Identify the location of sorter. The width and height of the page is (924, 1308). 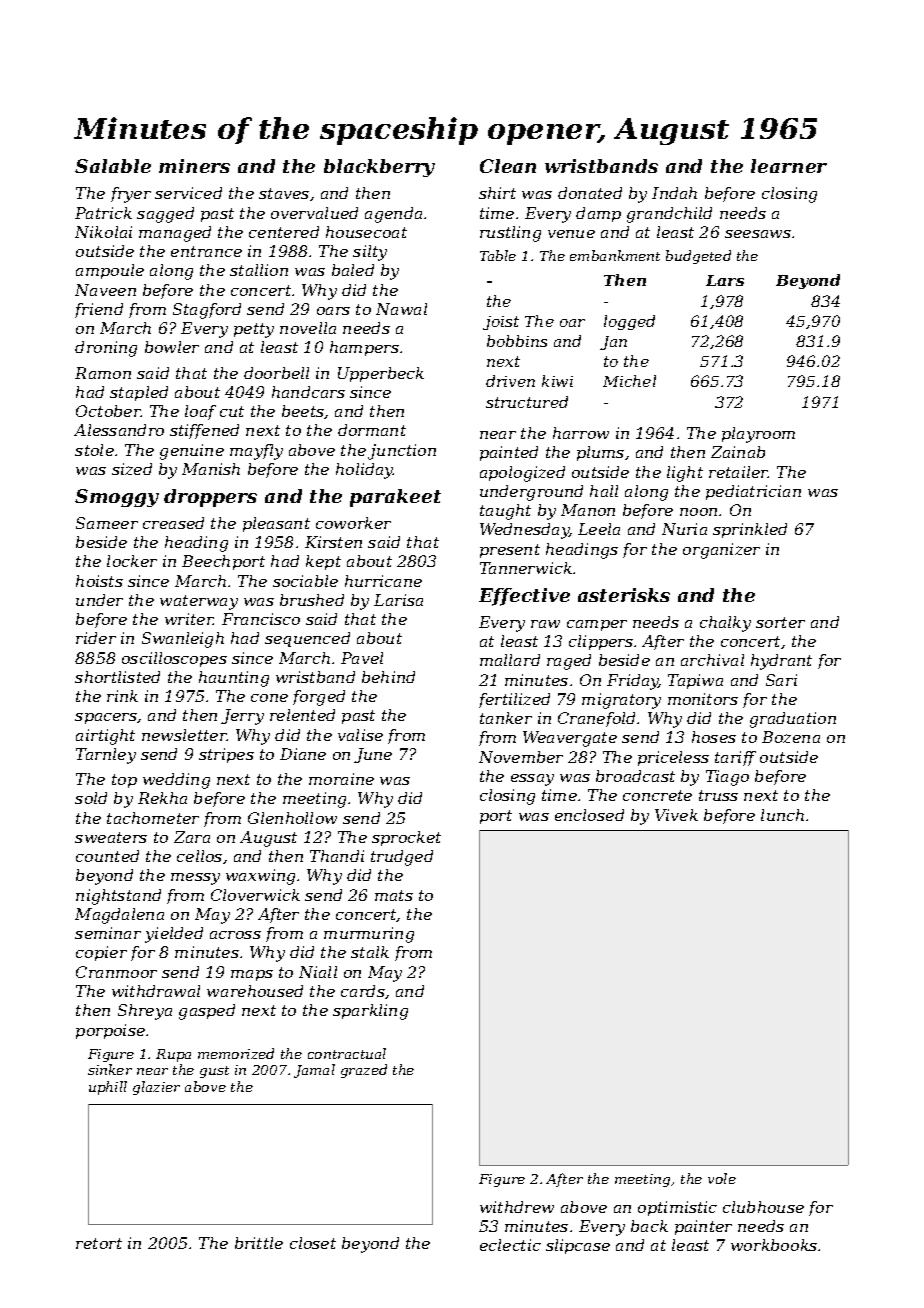
(780, 622).
